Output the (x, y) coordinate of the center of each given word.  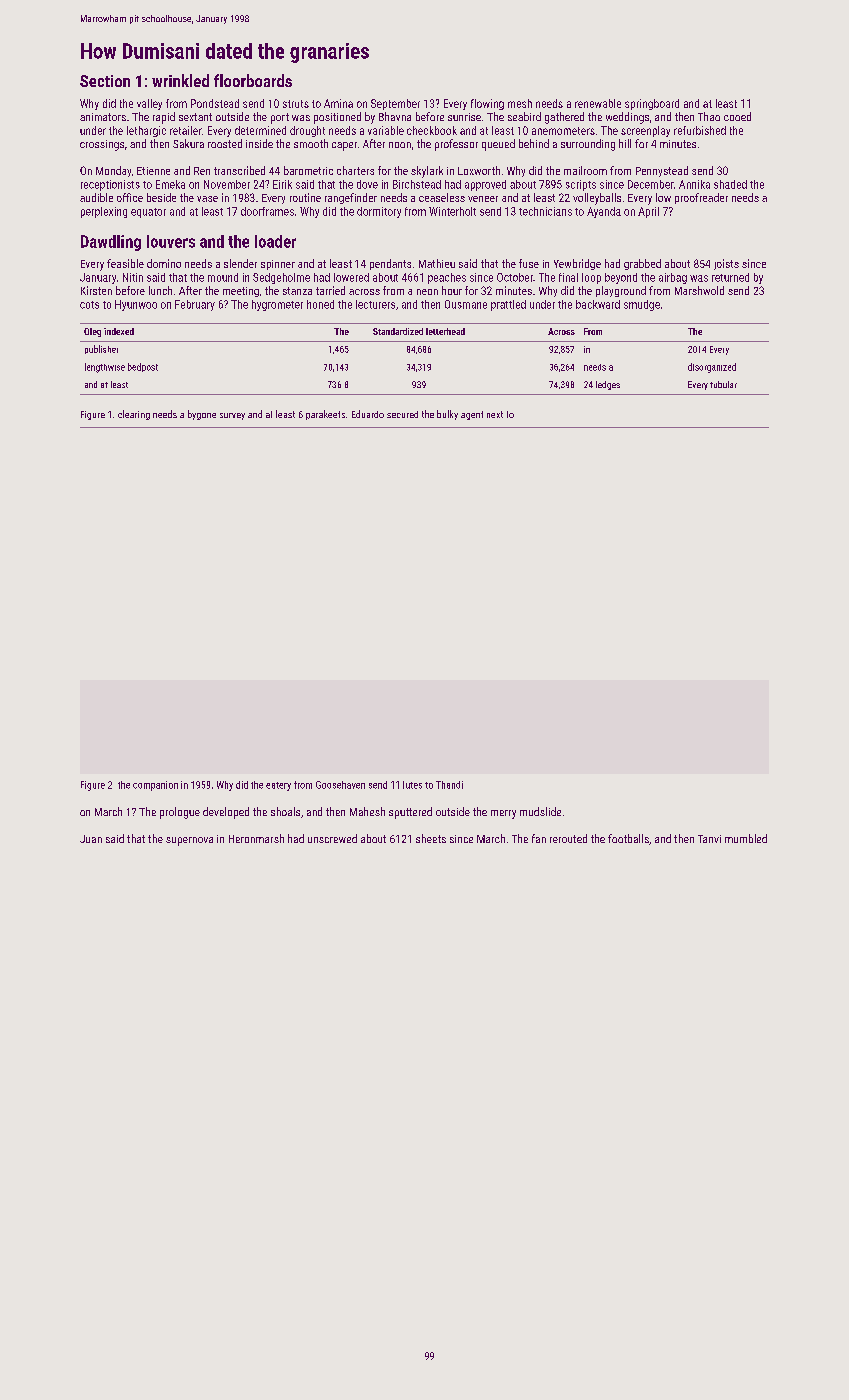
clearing (134, 415)
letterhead (445, 331)
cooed (737, 116)
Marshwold (699, 290)
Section (105, 81)
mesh (520, 103)
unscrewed (332, 838)
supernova (189, 841)
